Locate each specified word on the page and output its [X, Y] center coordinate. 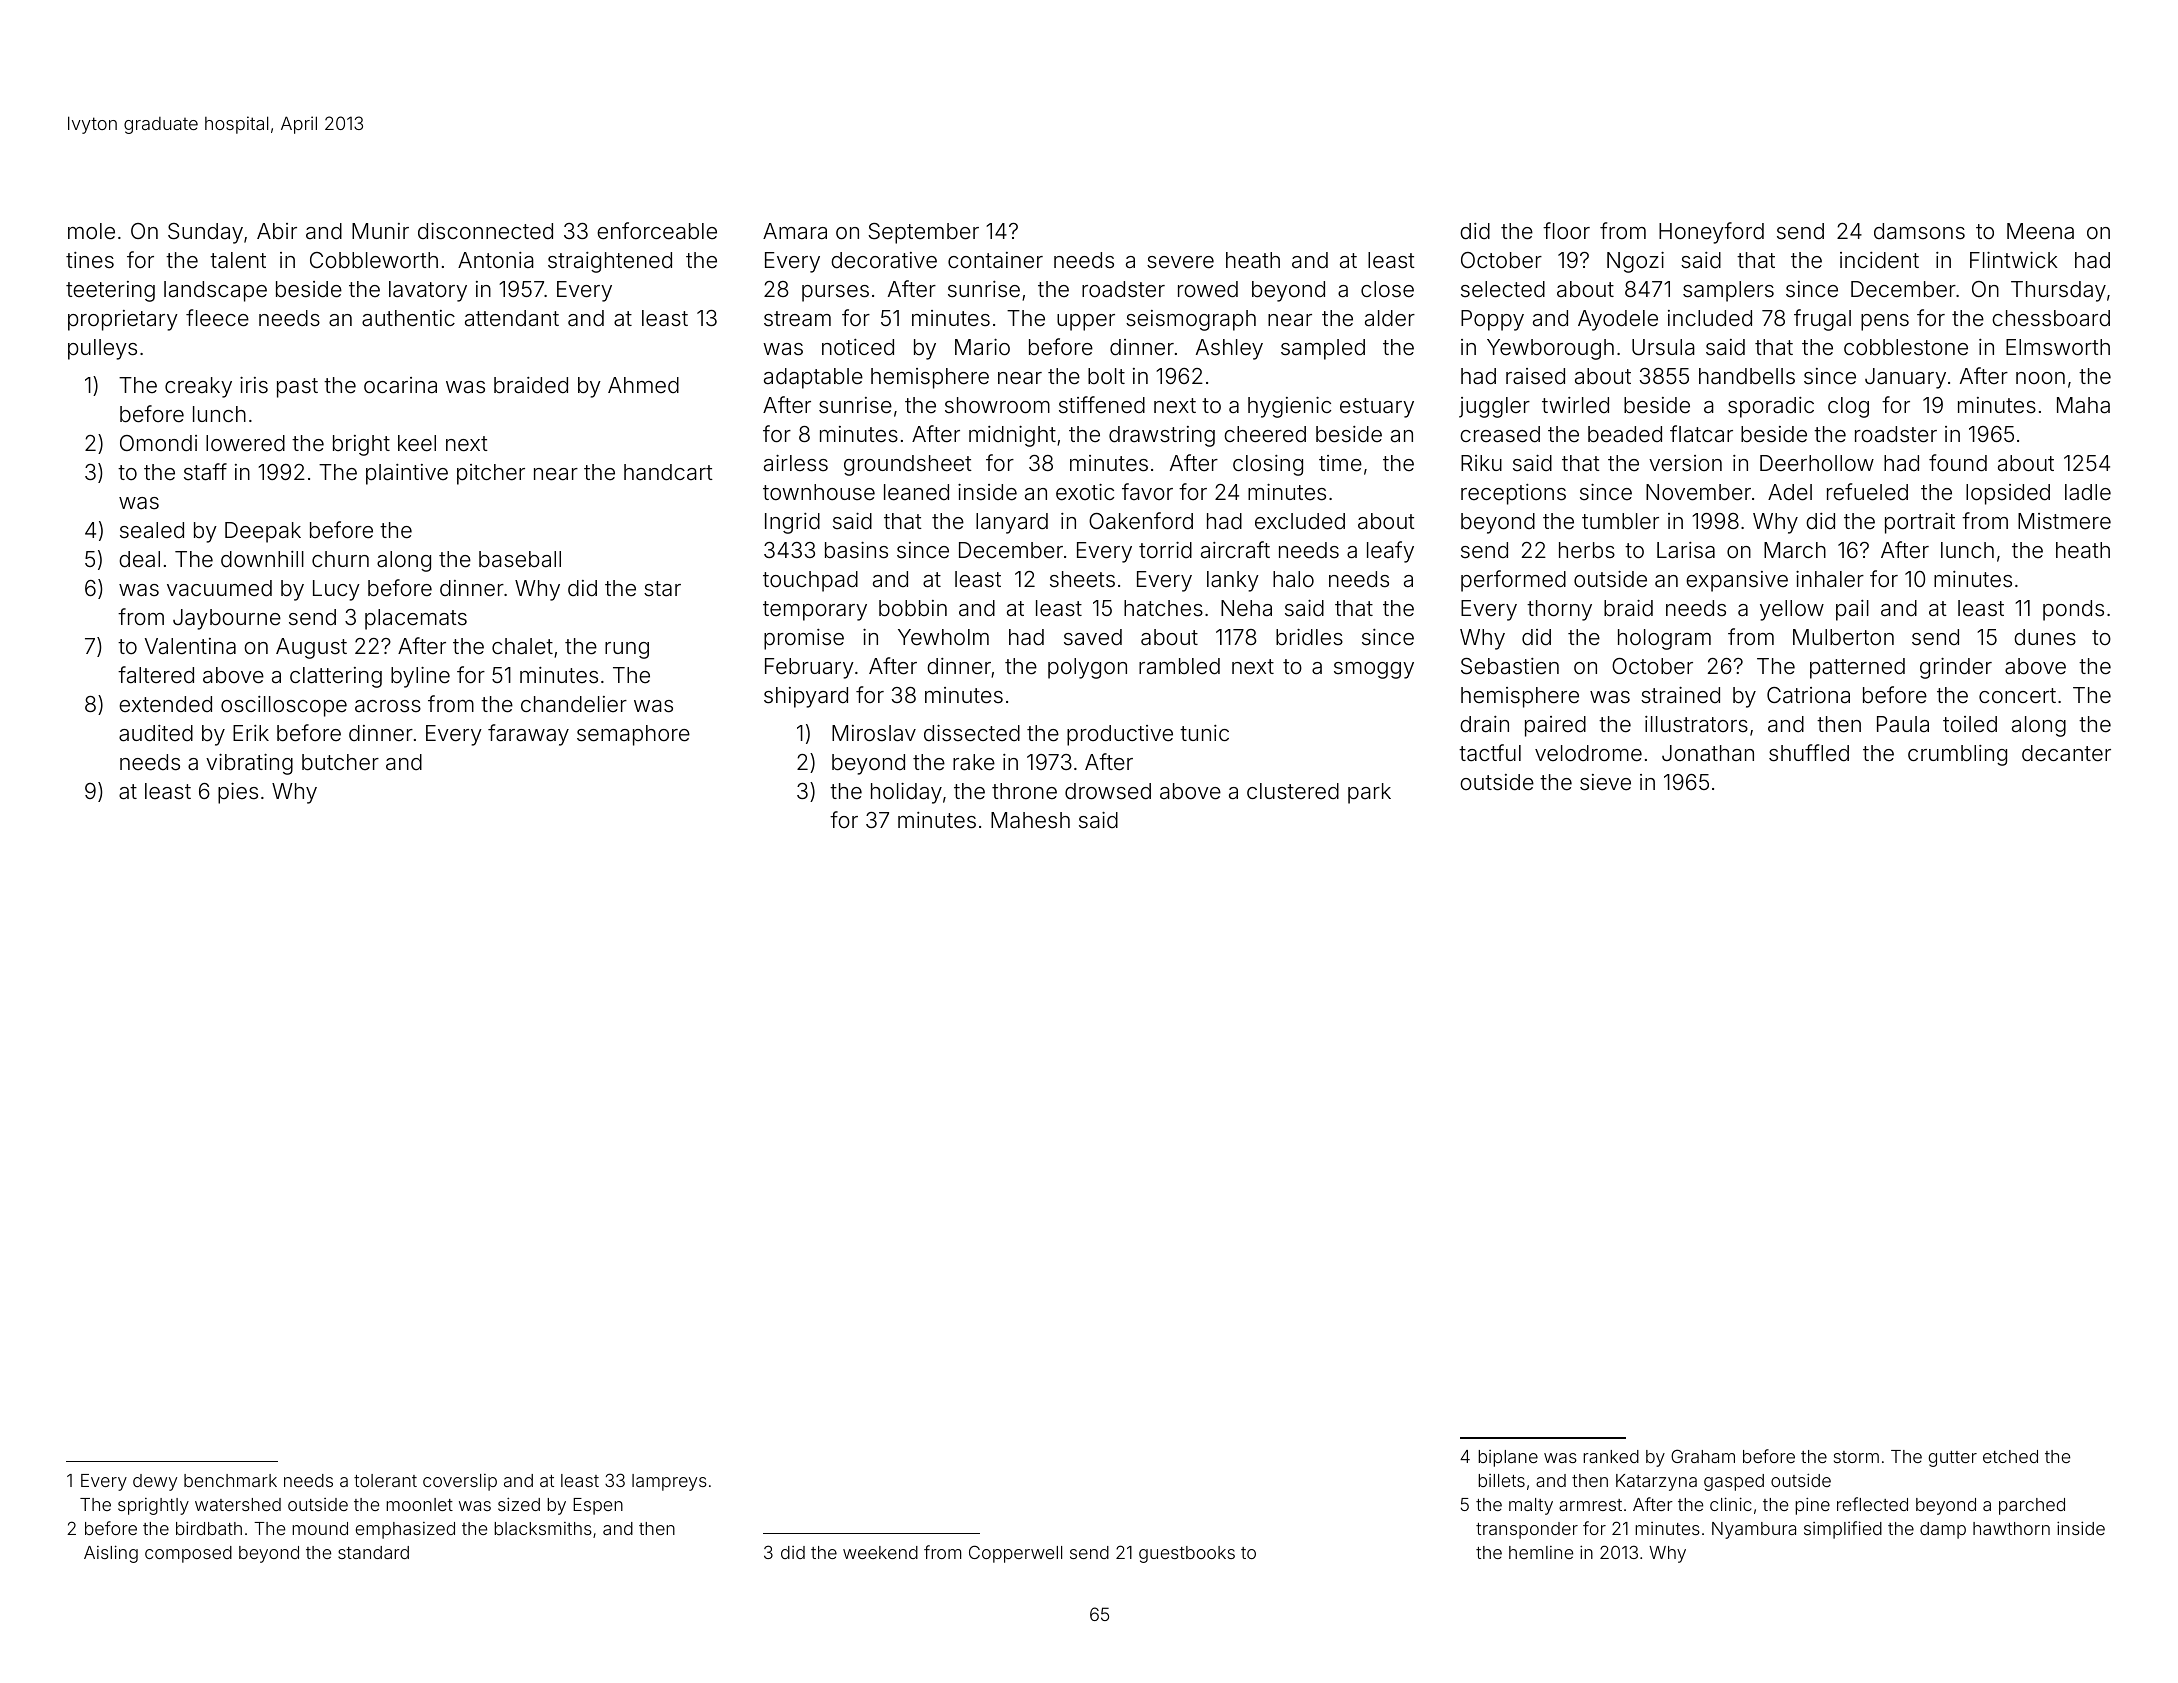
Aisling [111, 1554]
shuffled [1809, 753]
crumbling [1957, 755]
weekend [880, 1552]
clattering [336, 677]
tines [90, 260]
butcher [340, 762]
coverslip [460, 1482]
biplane [1508, 1458]
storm [1856, 1457]
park [1369, 793]
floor [1566, 230]
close [1387, 289]
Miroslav [874, 733]
